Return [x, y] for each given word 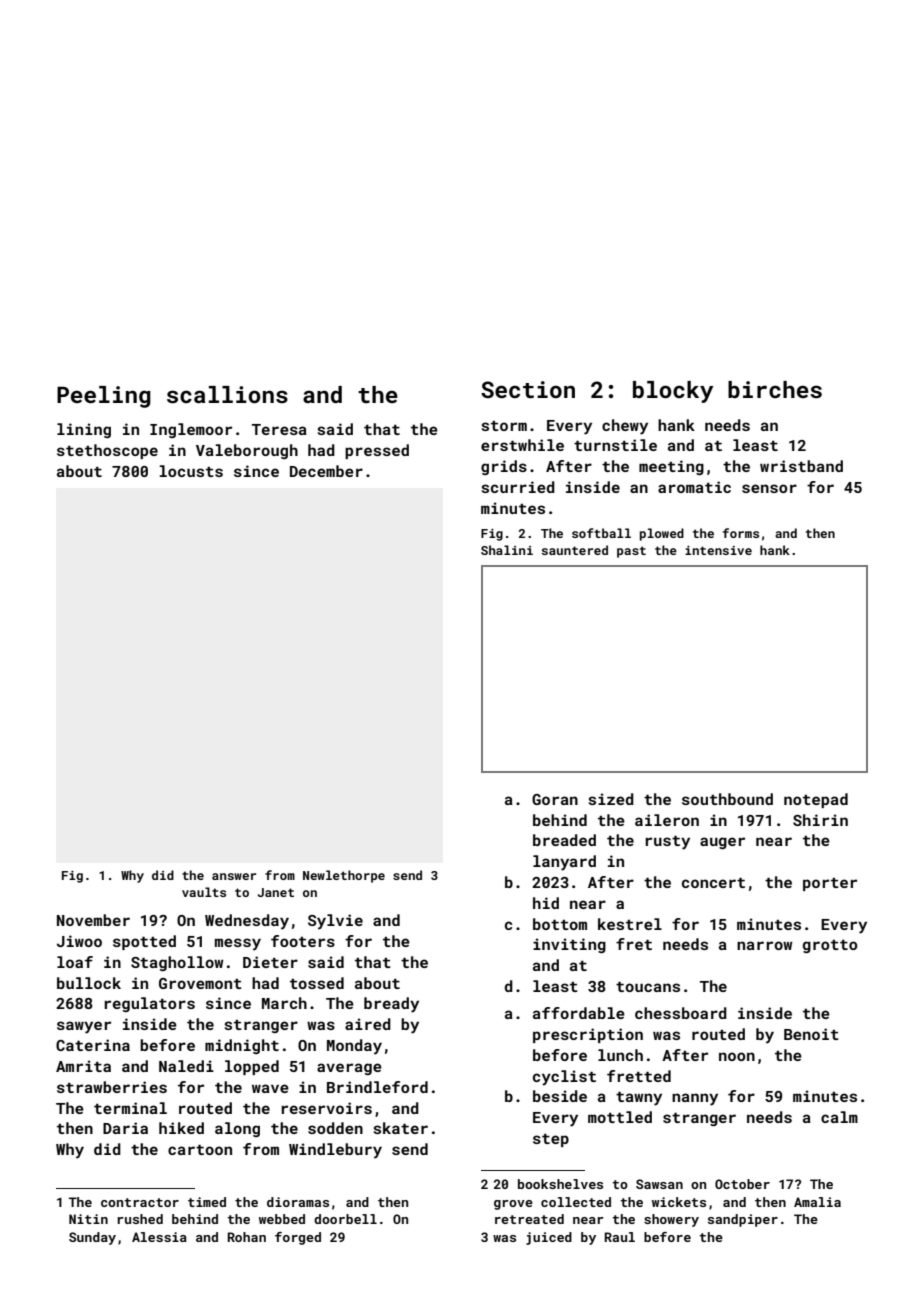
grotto [830, 946]
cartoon [200, 1150]
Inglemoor [191, 430]
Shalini [507, 550]
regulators [149, 1004]
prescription [588, 1035]
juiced [549, 1238]
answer [234, 876]
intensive [718, 550]
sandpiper [743, 1220]
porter [830, 884]
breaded [564, 840]
